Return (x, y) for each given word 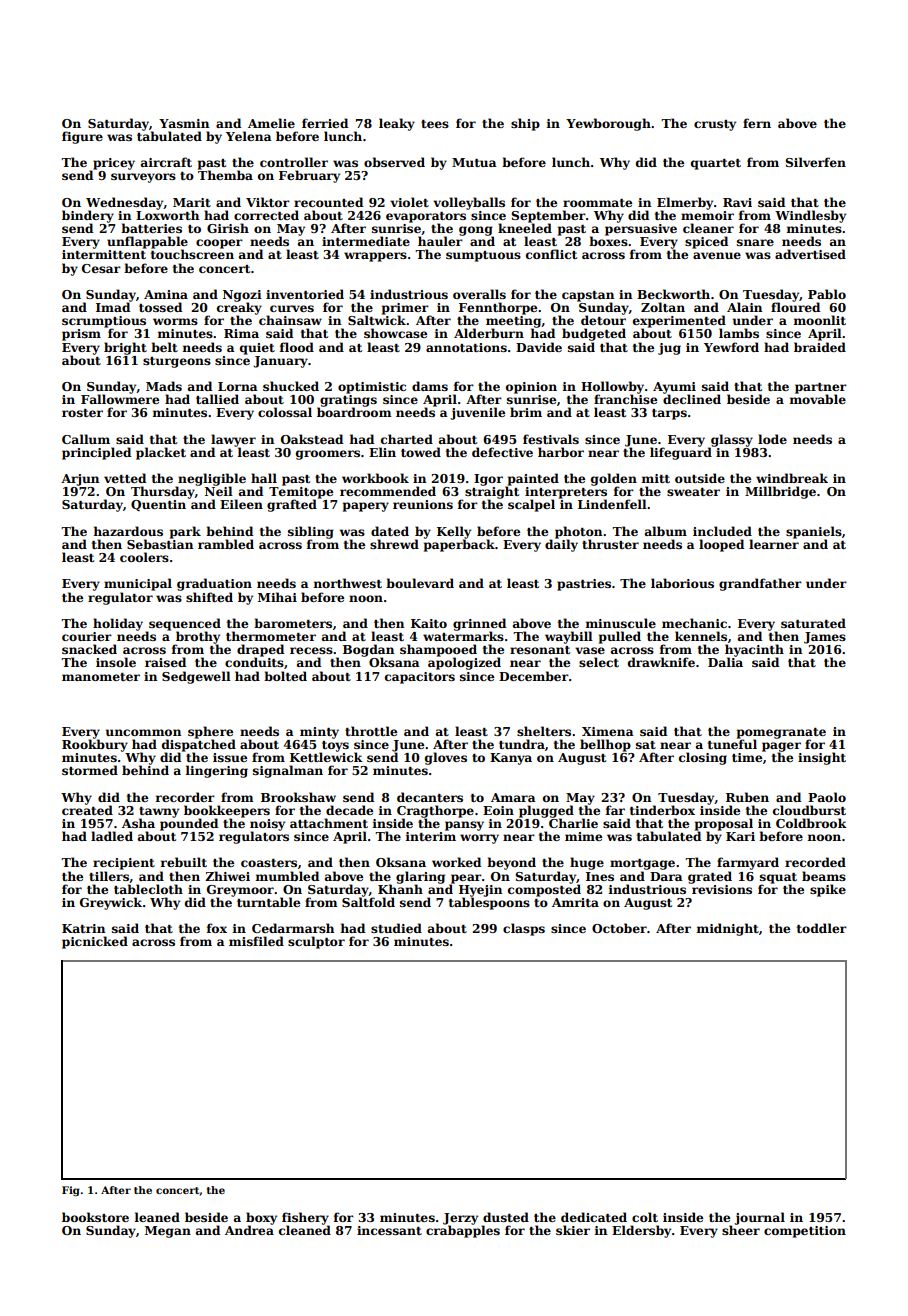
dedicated (594, 1217)
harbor (561, 452)
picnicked (95, 942)
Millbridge (780, 492)
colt (645, 1217)
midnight (728, 929)
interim (431, 836)
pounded (189, 824)
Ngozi (242, 296)
